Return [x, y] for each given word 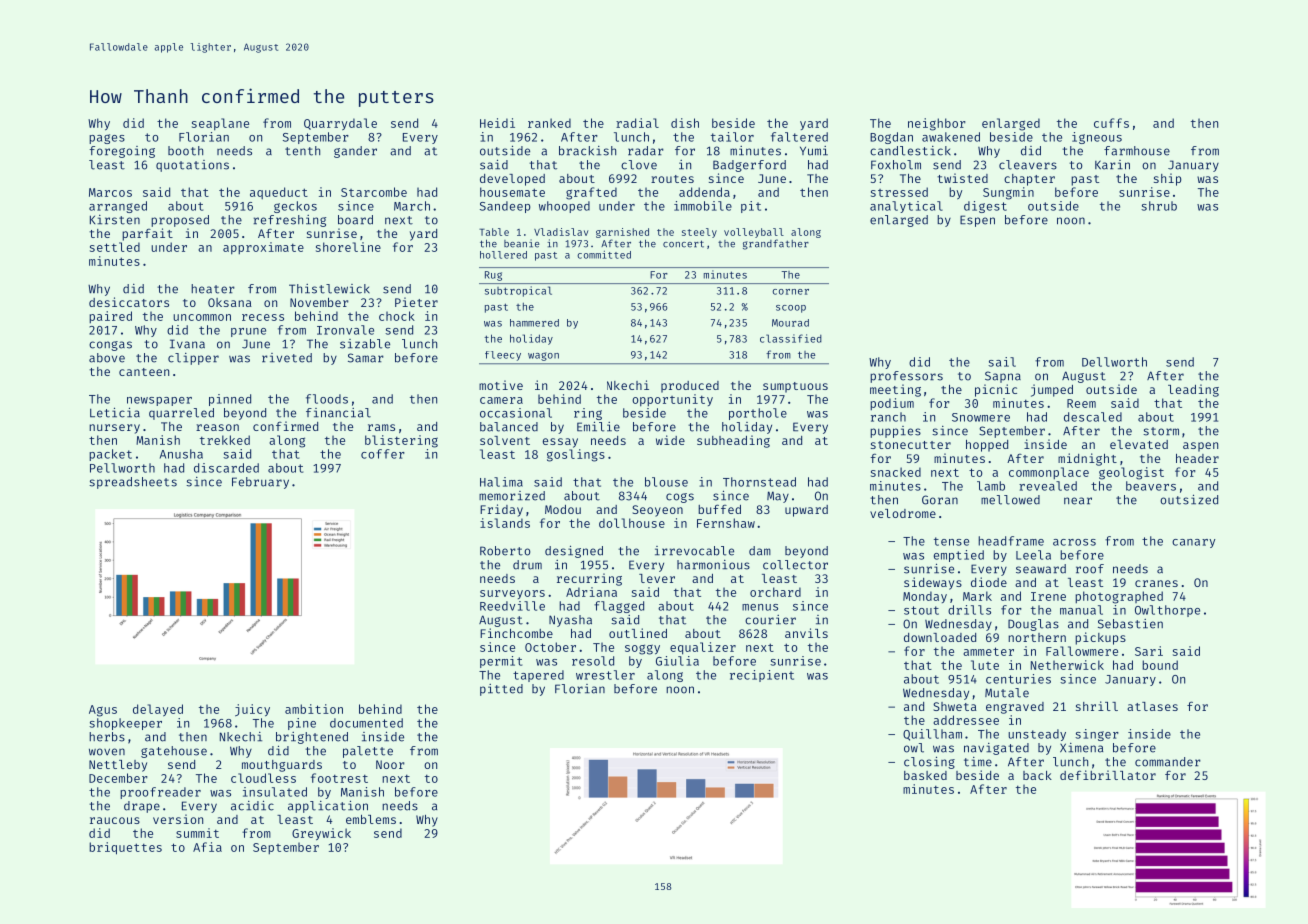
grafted [591, 193]
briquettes [125, 848]
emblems [371, 819]
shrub [1159, 206]
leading [1193, 390]
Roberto [505, 551]
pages [107, 139]
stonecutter [911, 445]
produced [690, 387]
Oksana [230, 302]
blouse [666, 482]
